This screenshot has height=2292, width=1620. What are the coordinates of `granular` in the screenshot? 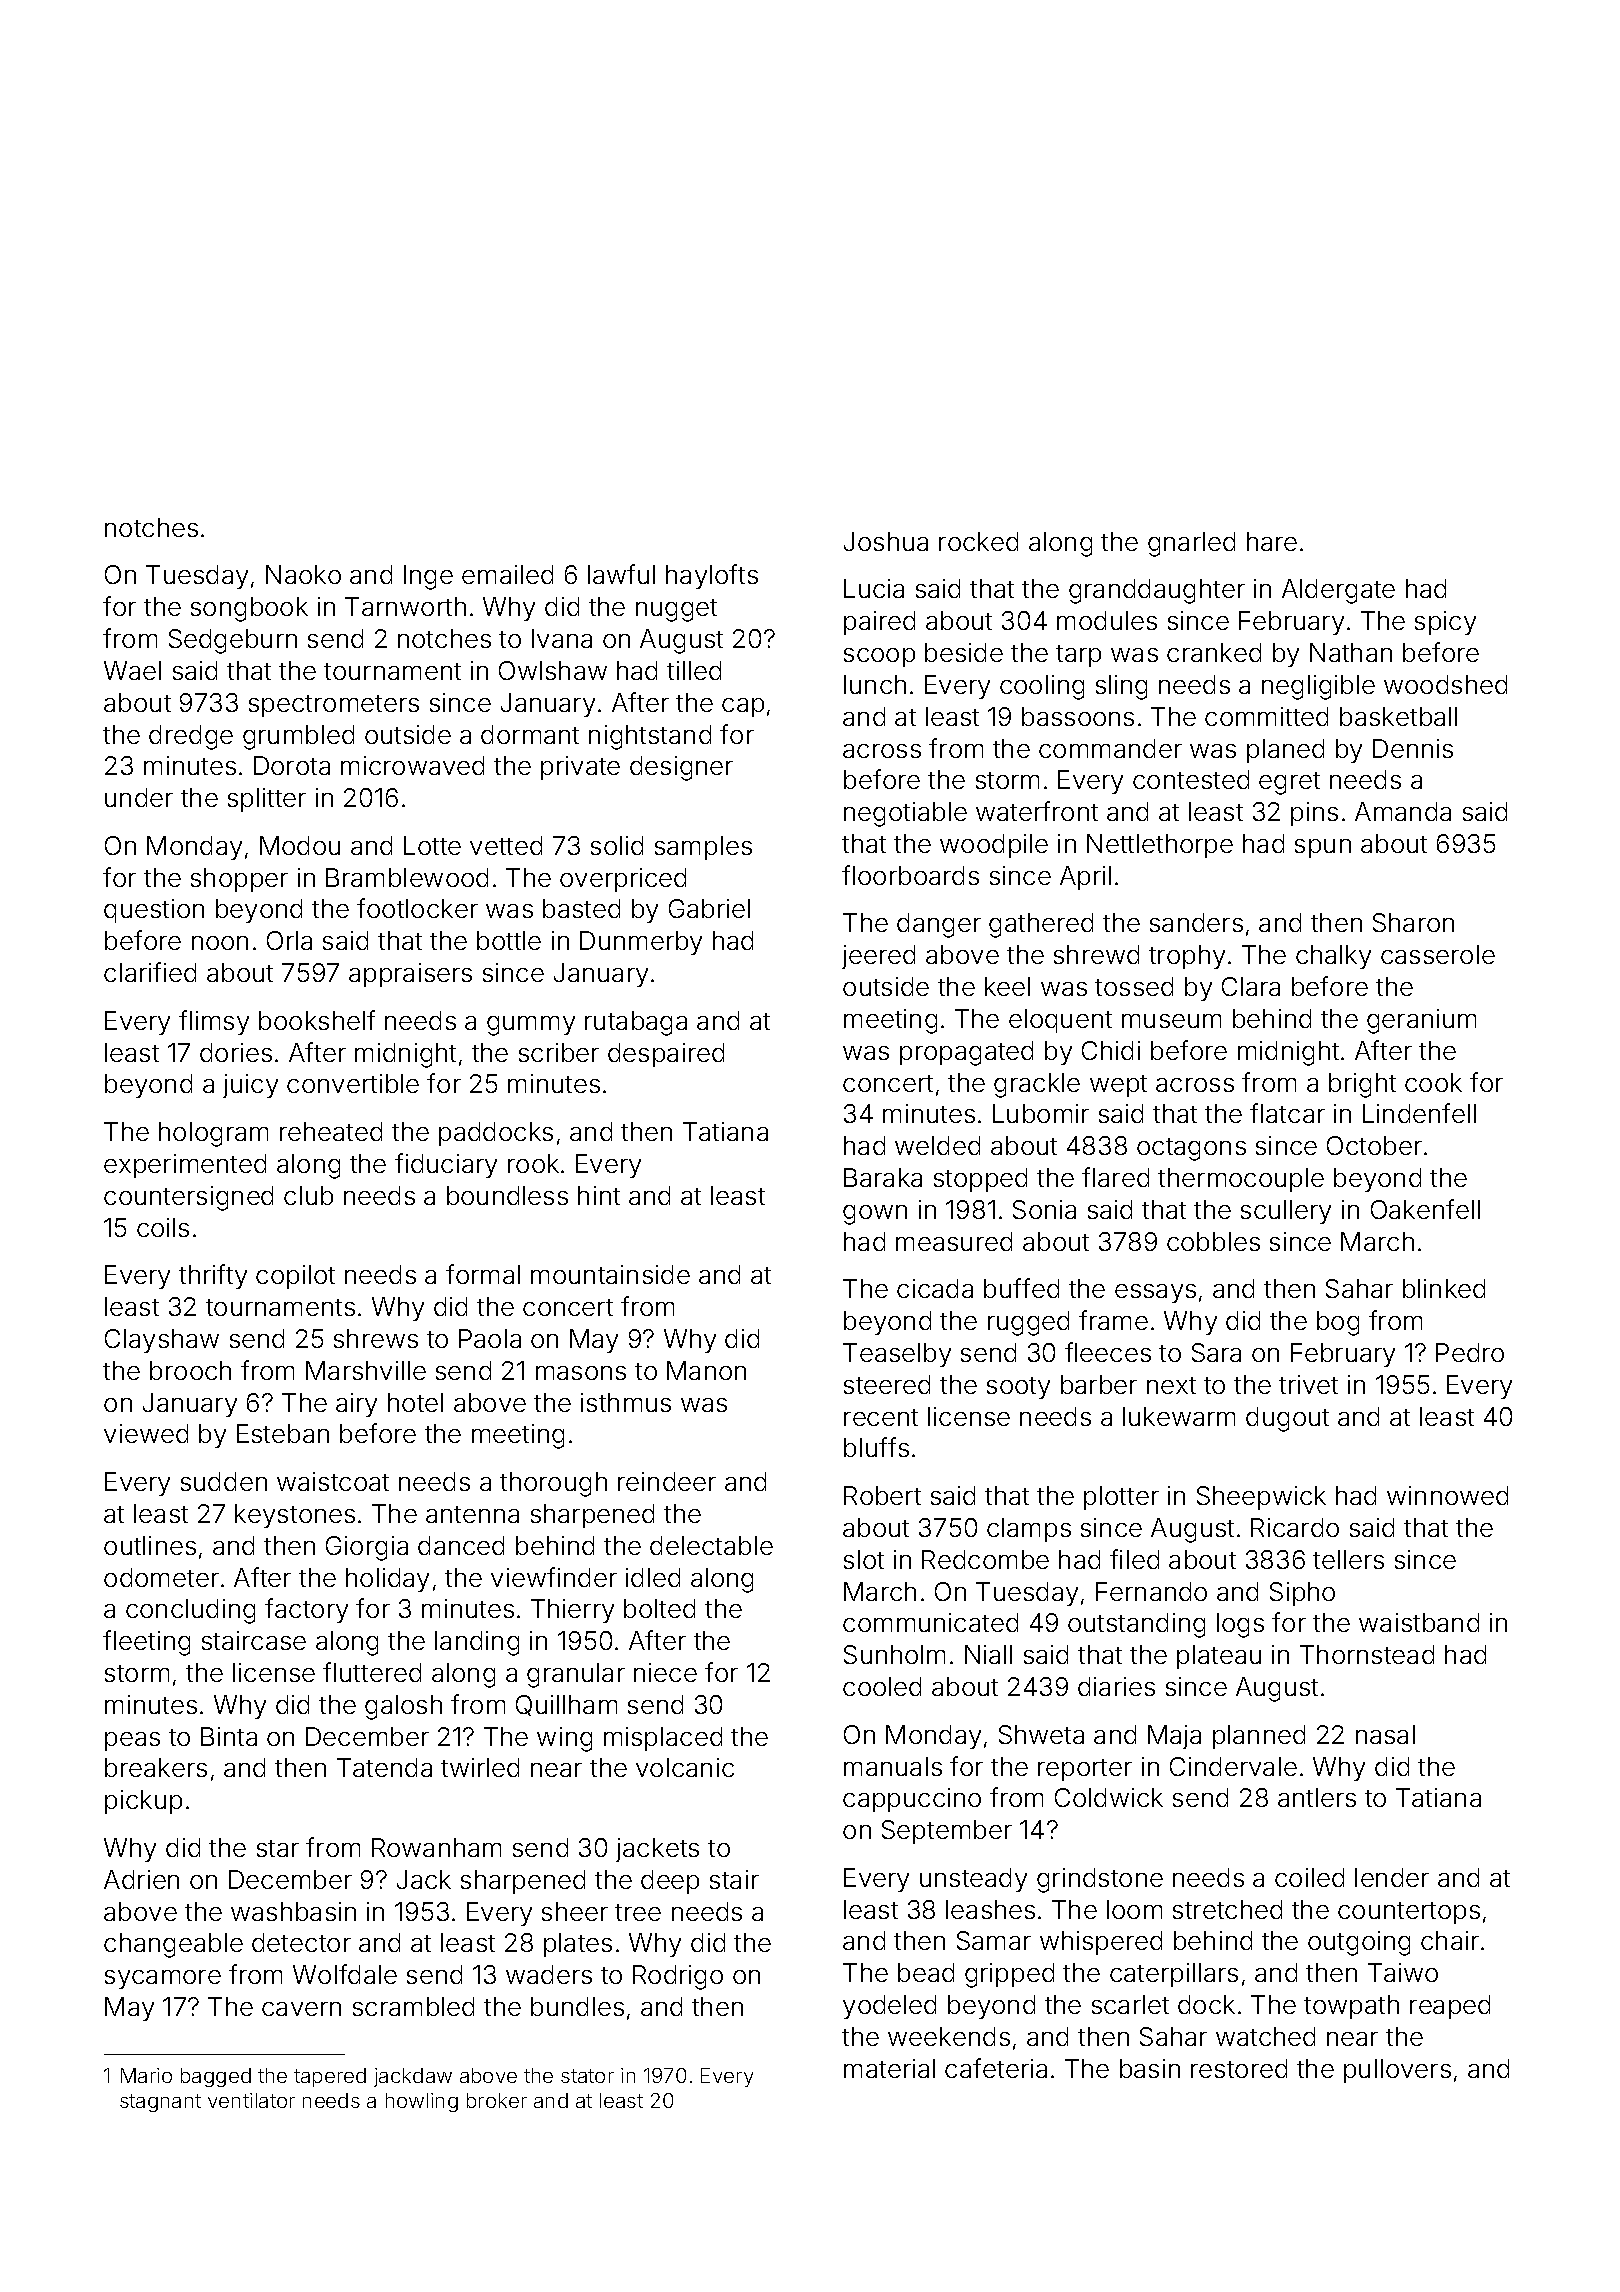 It's located at (576, 1675).
